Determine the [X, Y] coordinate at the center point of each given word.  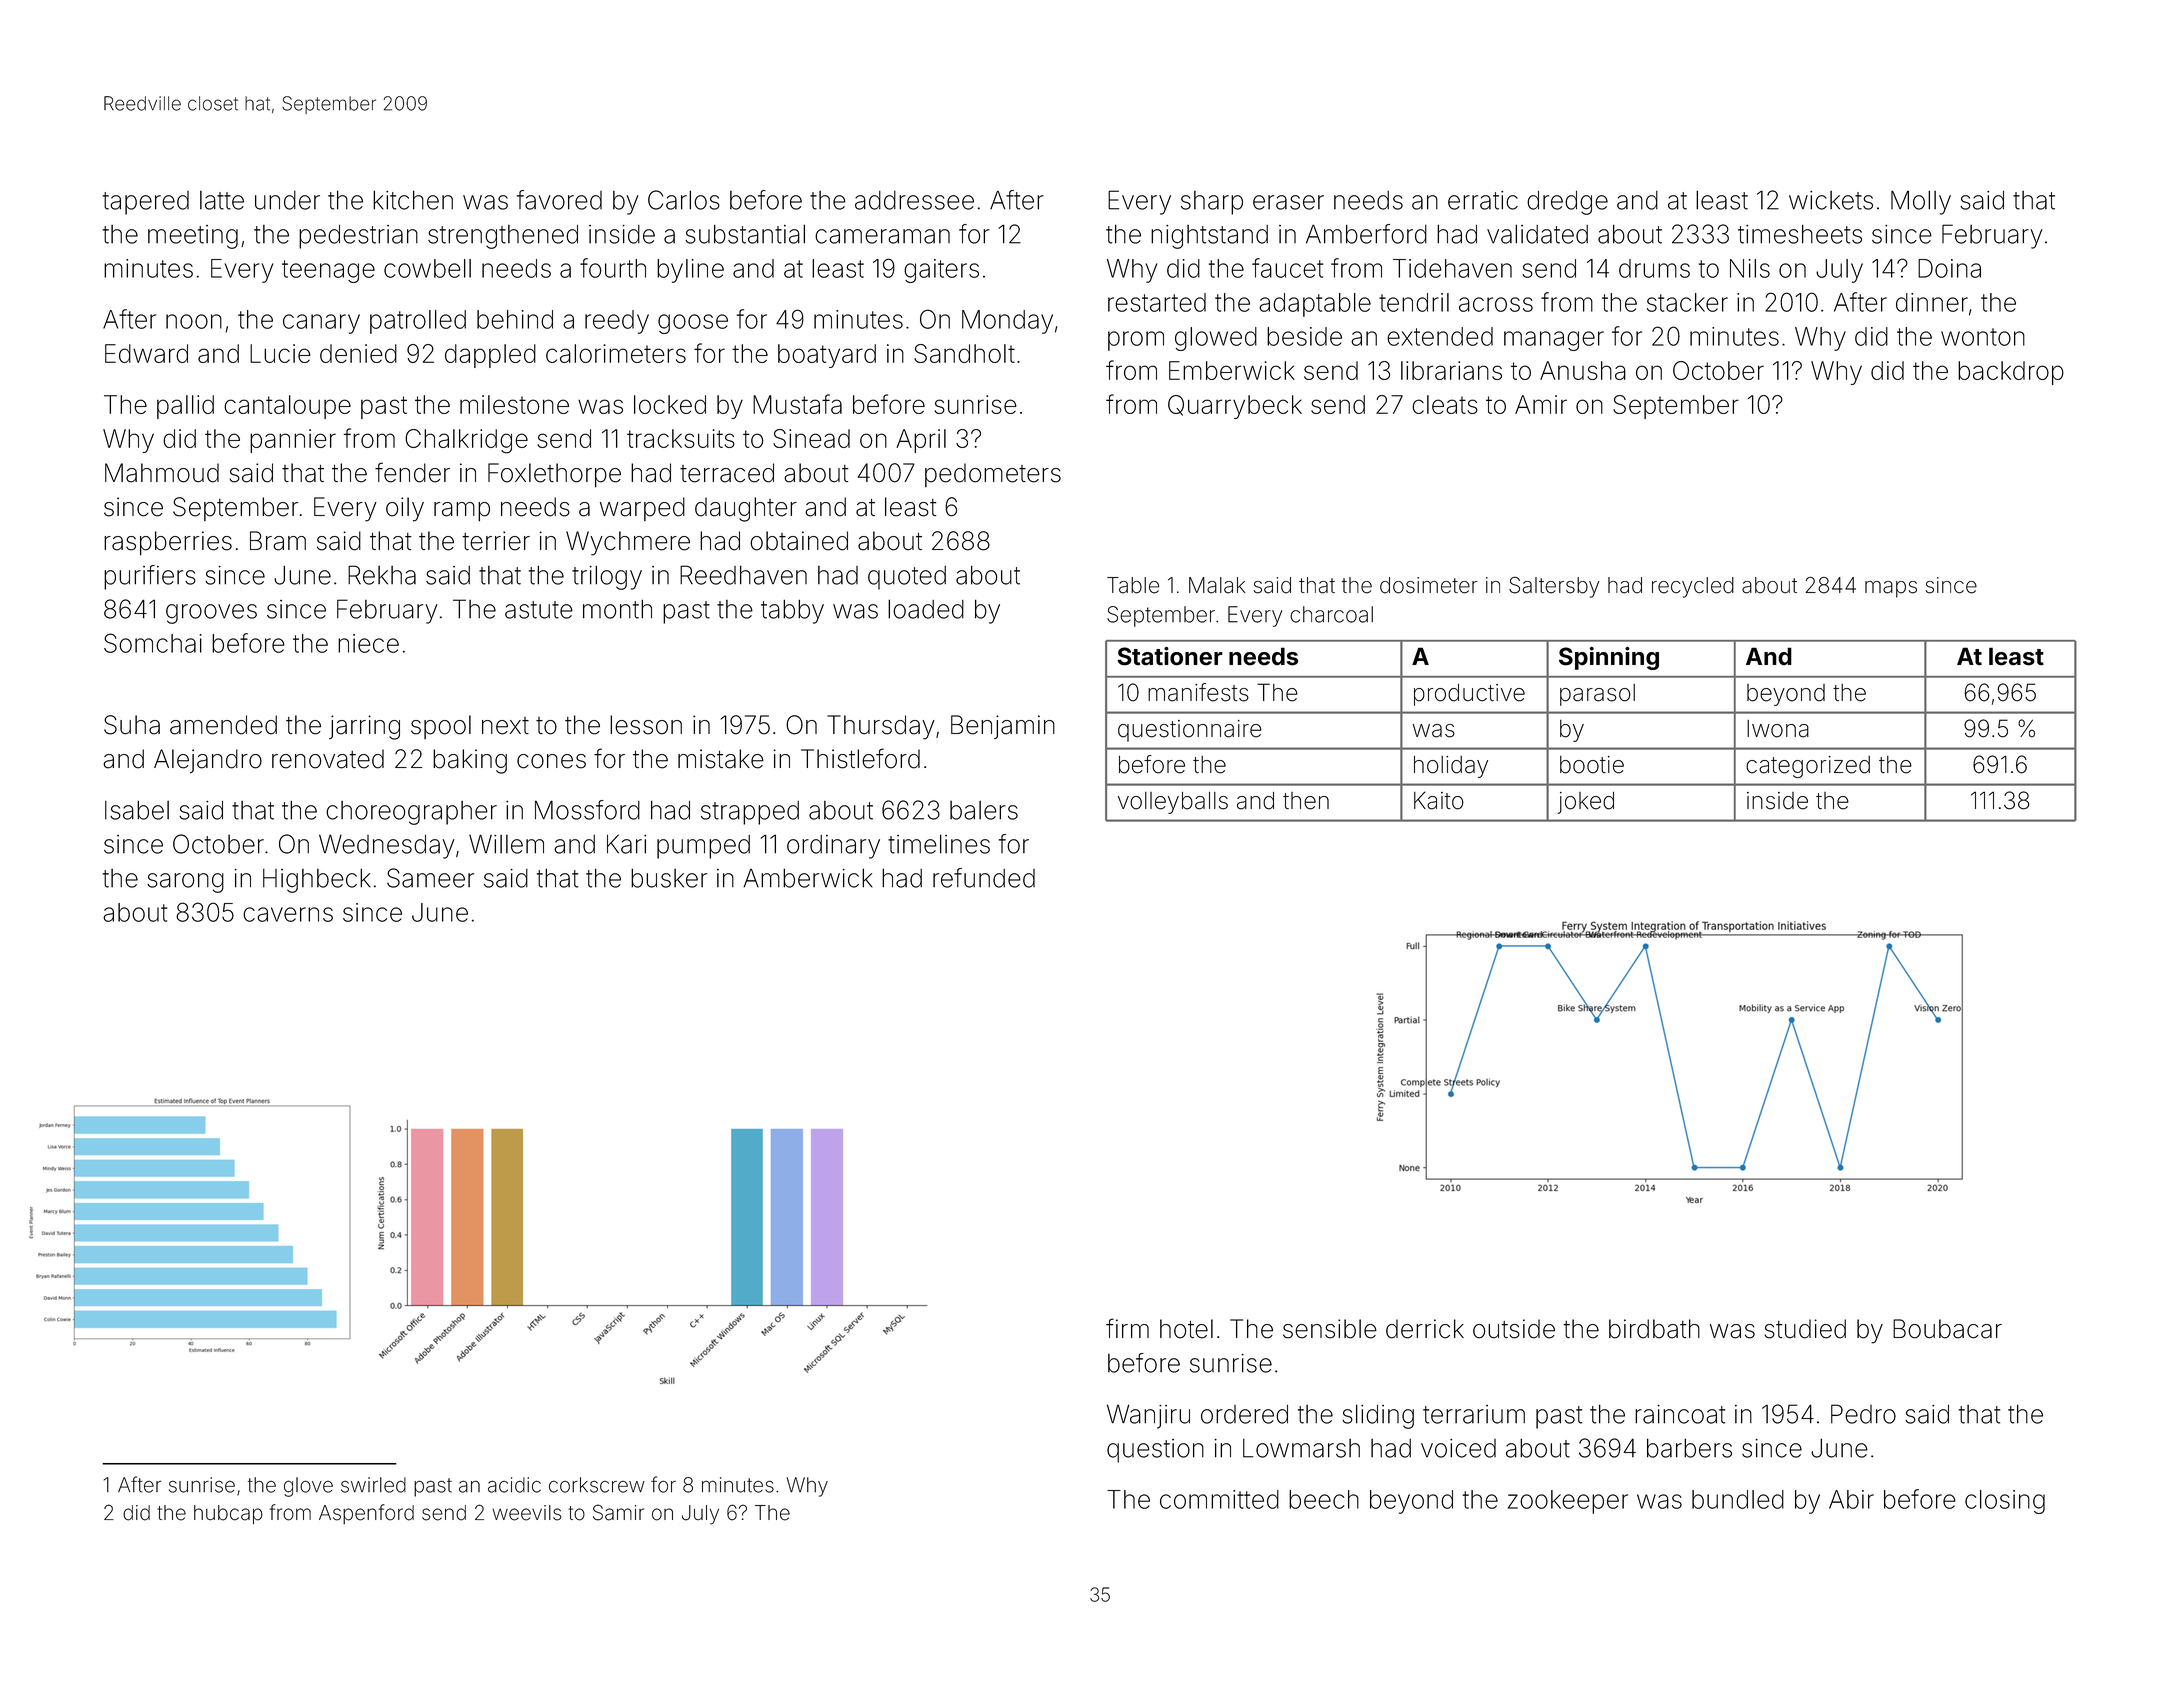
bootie [1592, 765]
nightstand [1209, 237]
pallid [185, 407]
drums [1654, 268]
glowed [1216, 339]
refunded [984, 878]
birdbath [1654, 1329]
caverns [288, 914]
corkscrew [597, 1485]
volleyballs [1173, 803]
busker [669, 878]
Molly [1921, 202]
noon [194, 321]
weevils [526, 1513]
